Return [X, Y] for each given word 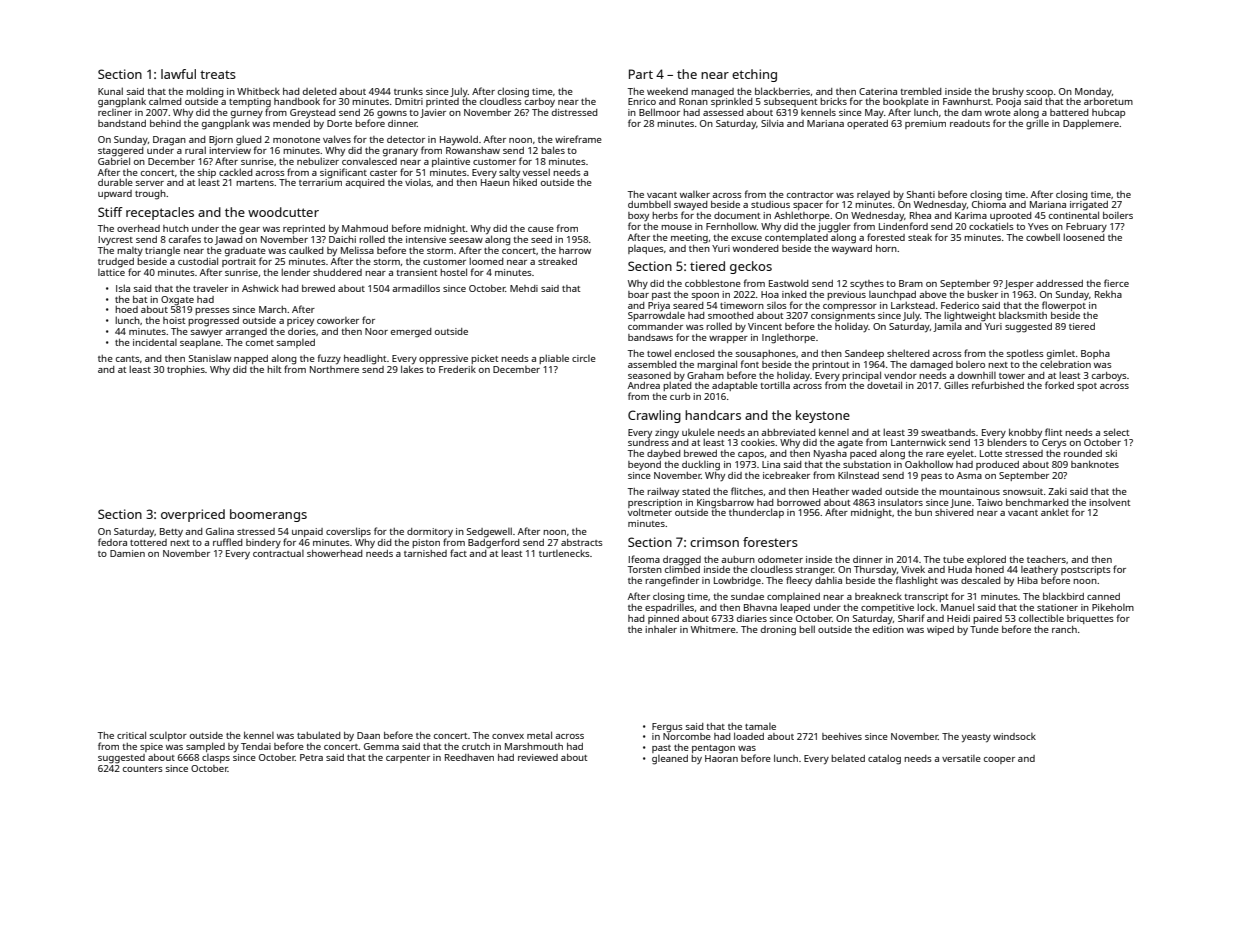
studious [770, 204]
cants [128, 359]
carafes [185, 239]
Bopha [1095, 354]
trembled [921, 91]
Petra [311, 757]
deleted [320, 91]
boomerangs [268, 515]
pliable [554, 359]
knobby [1025, 433]
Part [641, 74]
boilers [1118, 215]
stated [696, 491]
